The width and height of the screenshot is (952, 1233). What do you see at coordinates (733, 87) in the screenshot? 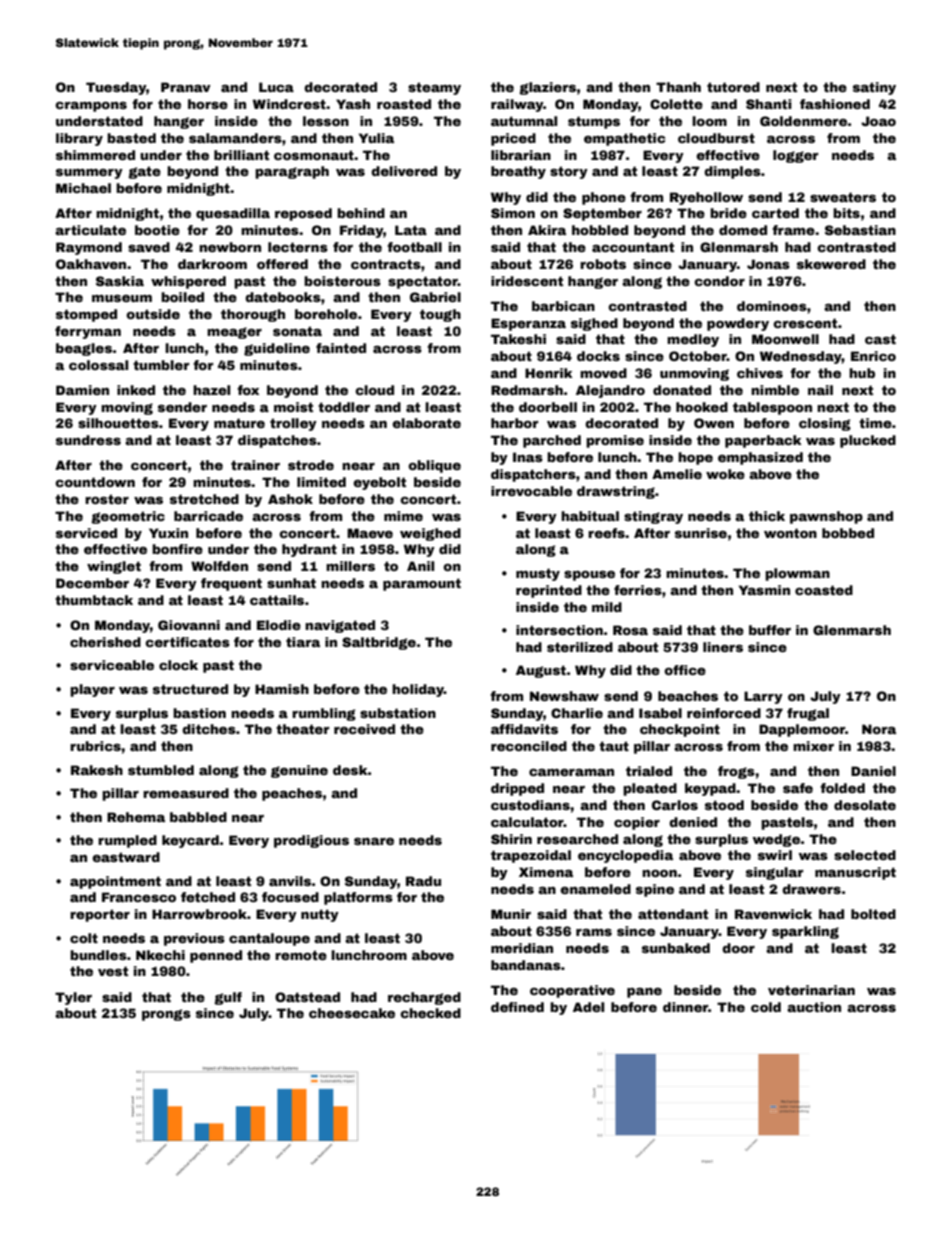
I see `tutored` at bounding box center [733, 87].
